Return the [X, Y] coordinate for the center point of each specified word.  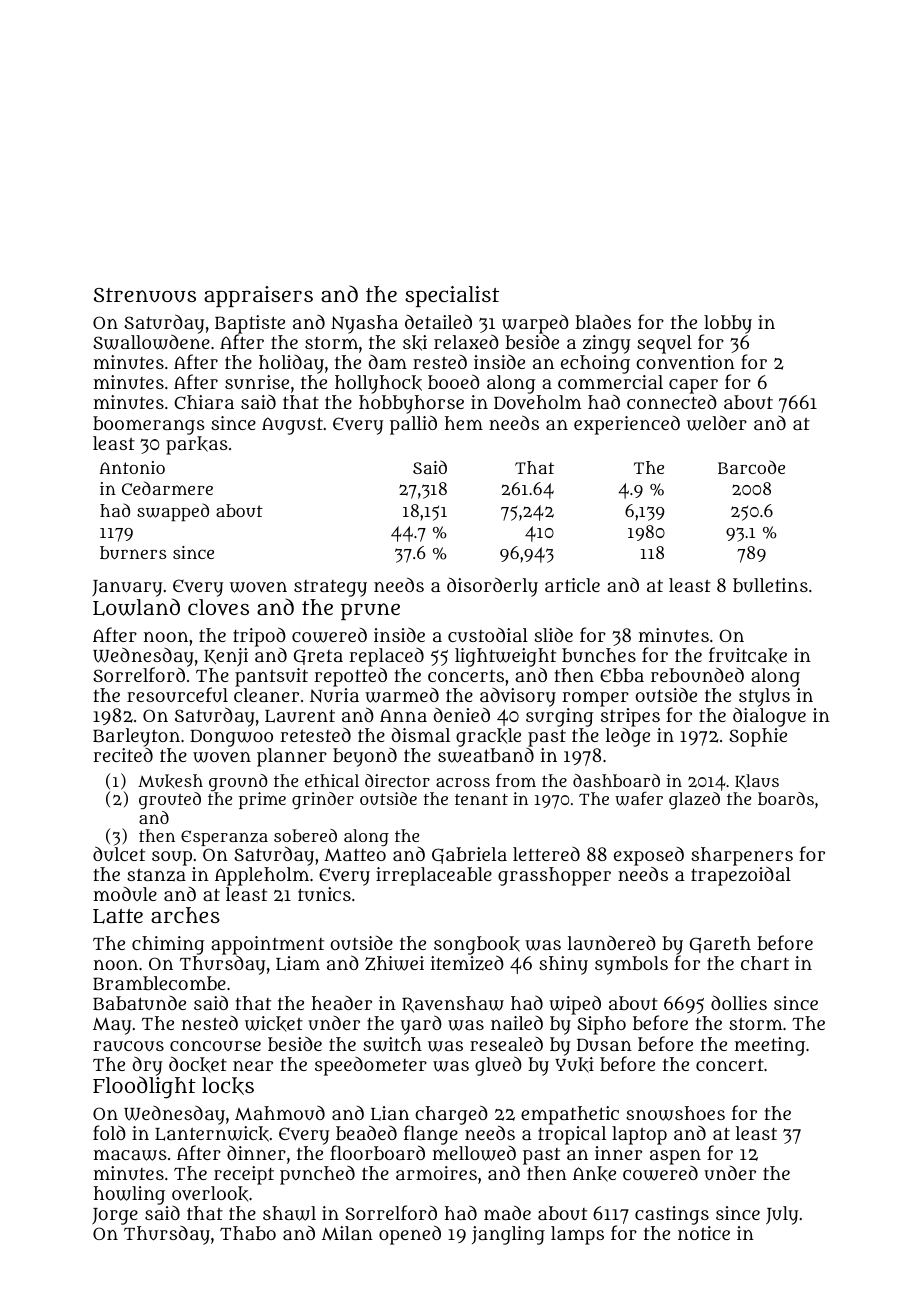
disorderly [492, 587]
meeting [770, 1046]
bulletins [770, 585]
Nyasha [364, 324]
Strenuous [145, 295]
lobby [727, 325]
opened [410, 1235]
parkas [197, 445]
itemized [467, 963]
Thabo [248, 1233]
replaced [386, 657]
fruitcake [748, 655]
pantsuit [271, 677]
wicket [274, 1024]
